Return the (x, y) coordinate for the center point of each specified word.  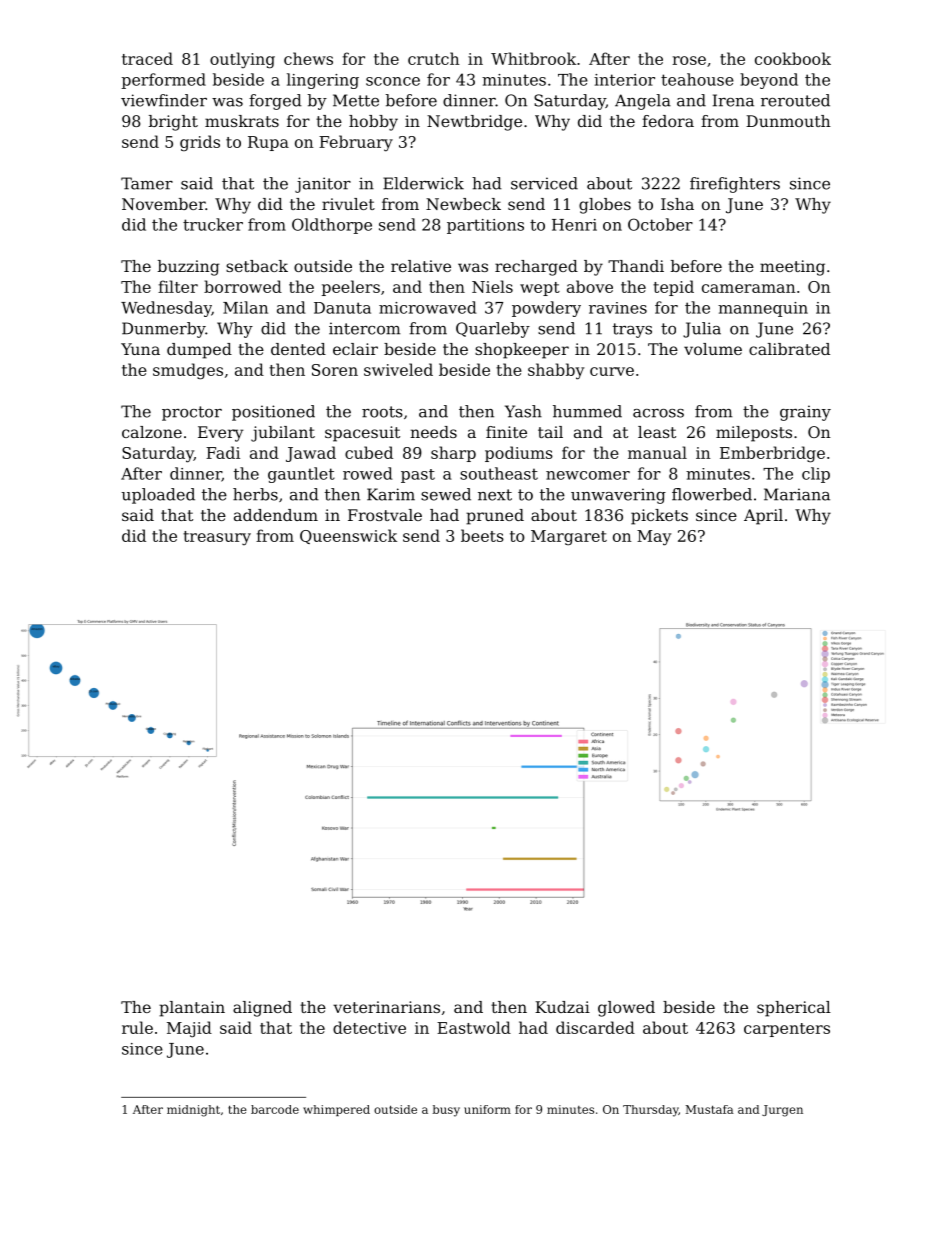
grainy (805, 413)
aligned (262, 1009)
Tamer (147, 183)
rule (137, 1027)
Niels (492, 286)
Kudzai (562, 1007)
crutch (433, 58)
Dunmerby (164, 330)
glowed (626, 1009)
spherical (794, 1009)
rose (689, 60)
